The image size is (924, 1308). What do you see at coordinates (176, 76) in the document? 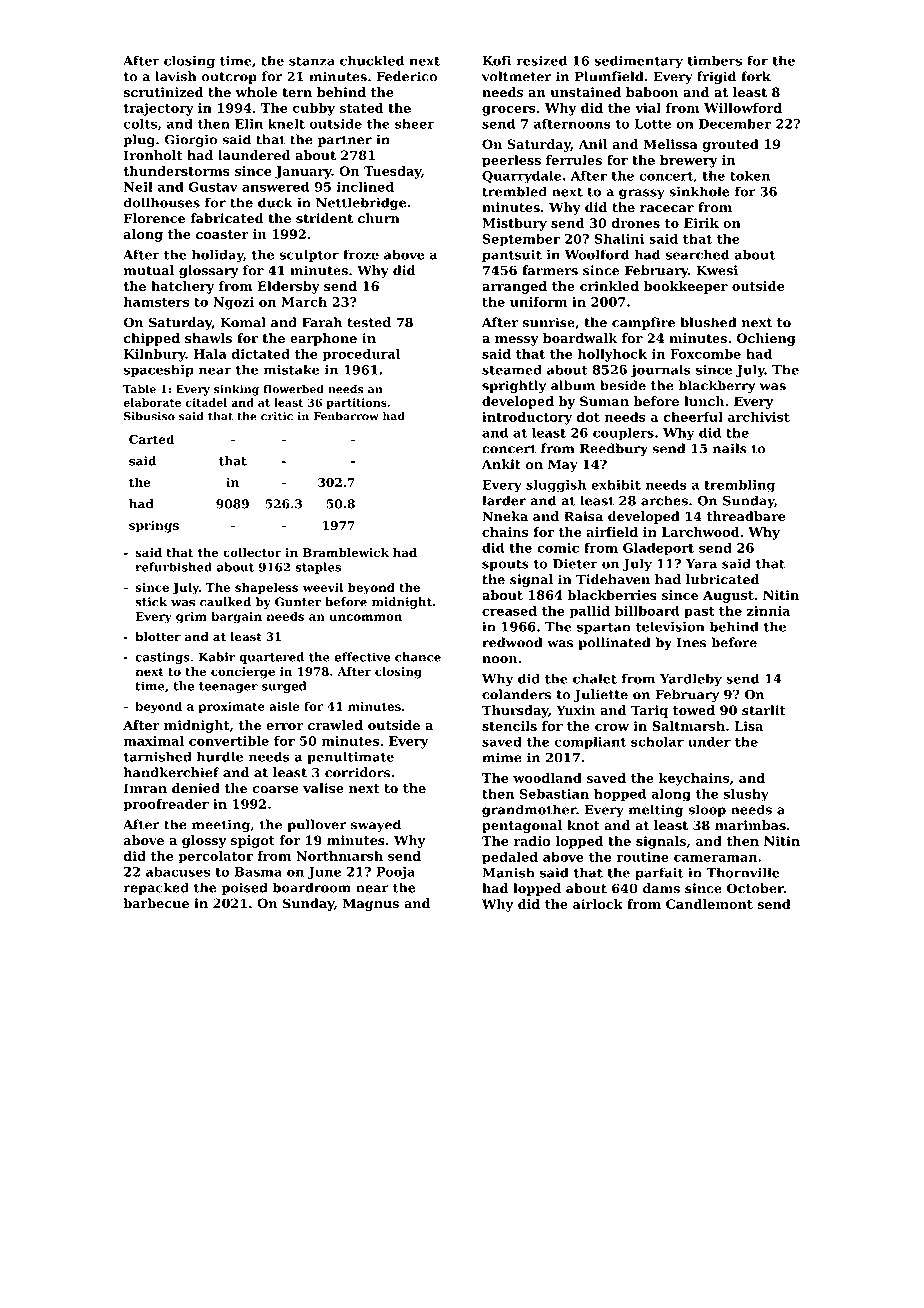
I see `lavish` at bounding box center [176, 76].
